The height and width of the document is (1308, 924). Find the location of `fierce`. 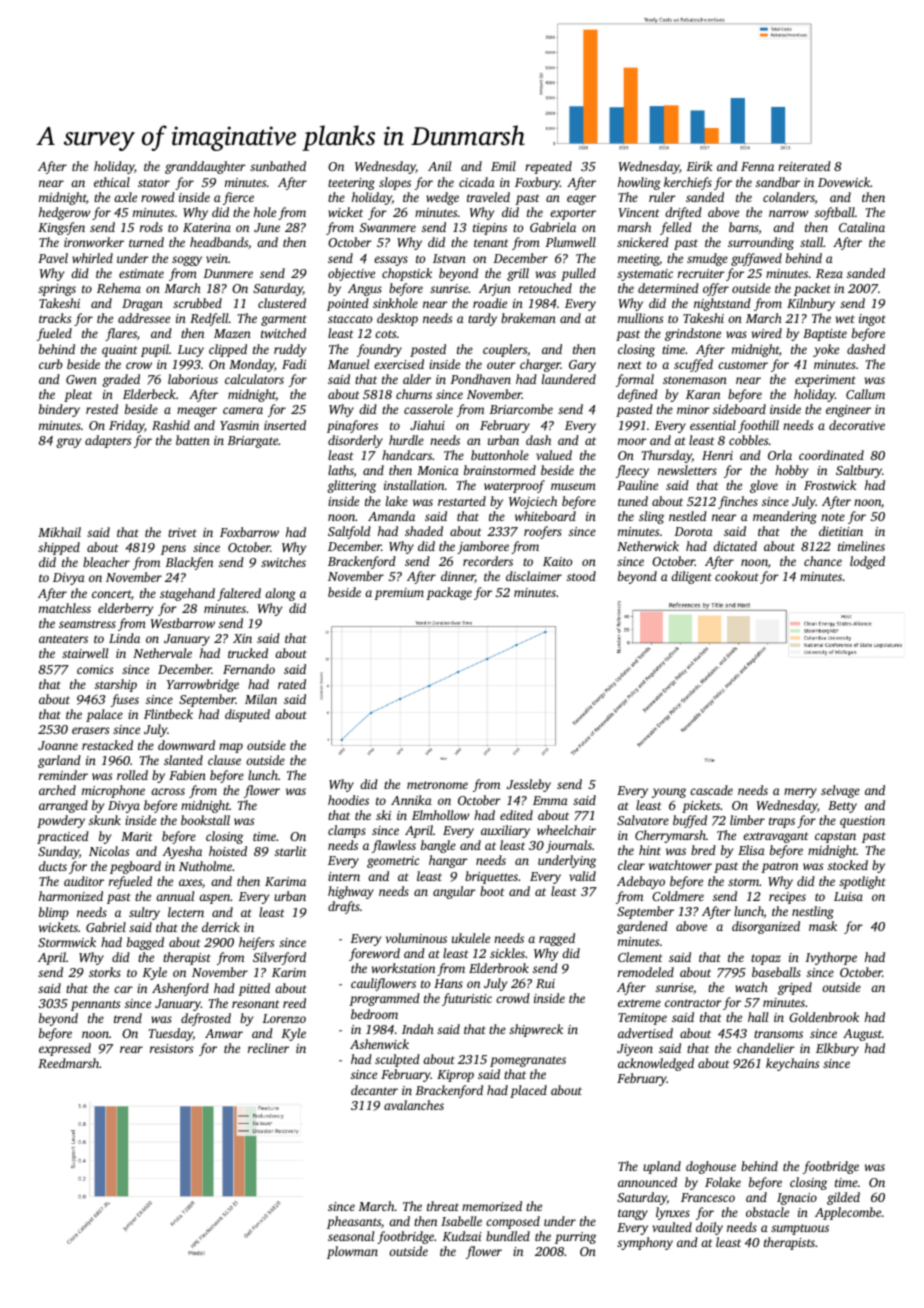

fierce is located at coordinates (238, 198).
